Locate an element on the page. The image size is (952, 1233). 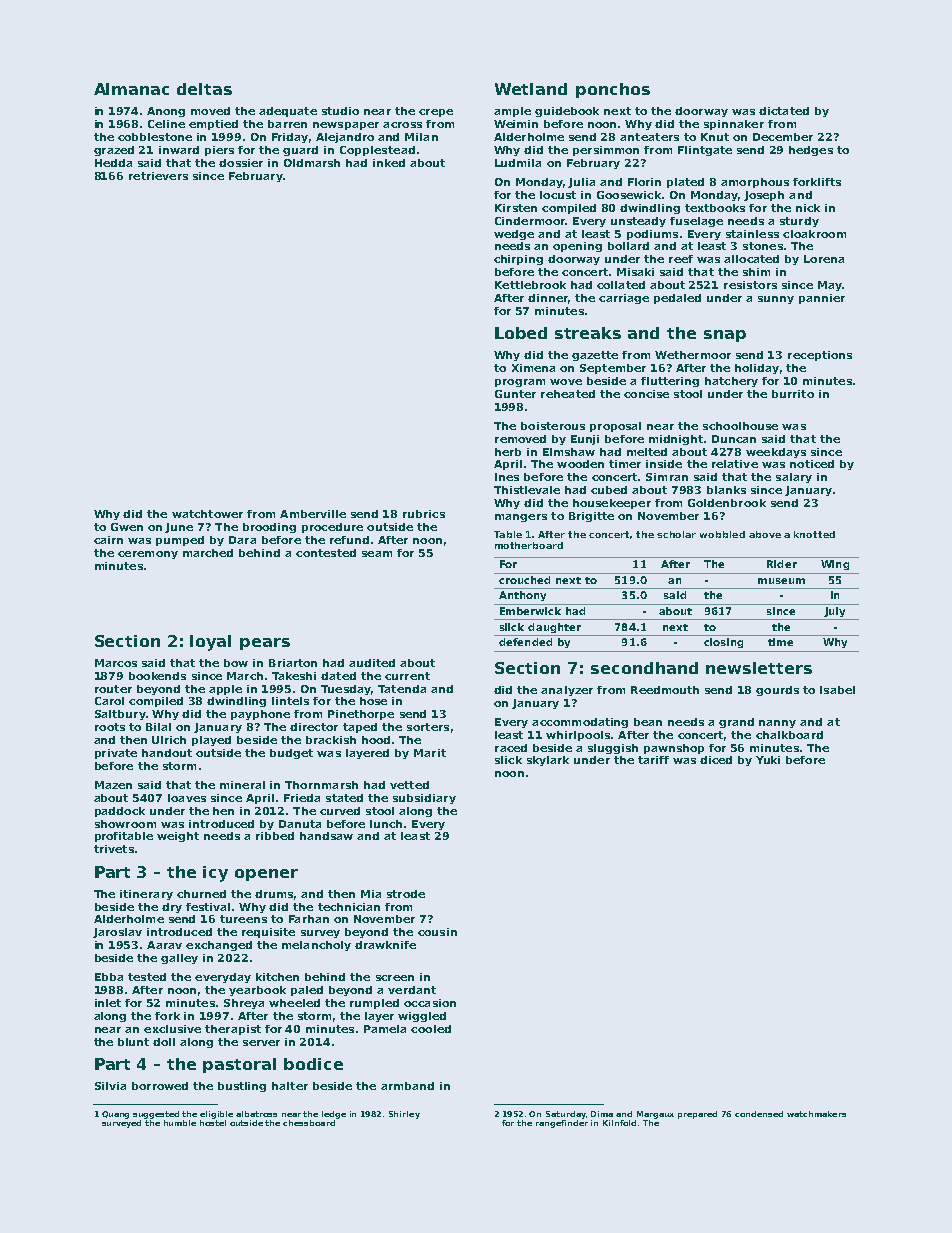
raced is located at coordinates (511, 748).
